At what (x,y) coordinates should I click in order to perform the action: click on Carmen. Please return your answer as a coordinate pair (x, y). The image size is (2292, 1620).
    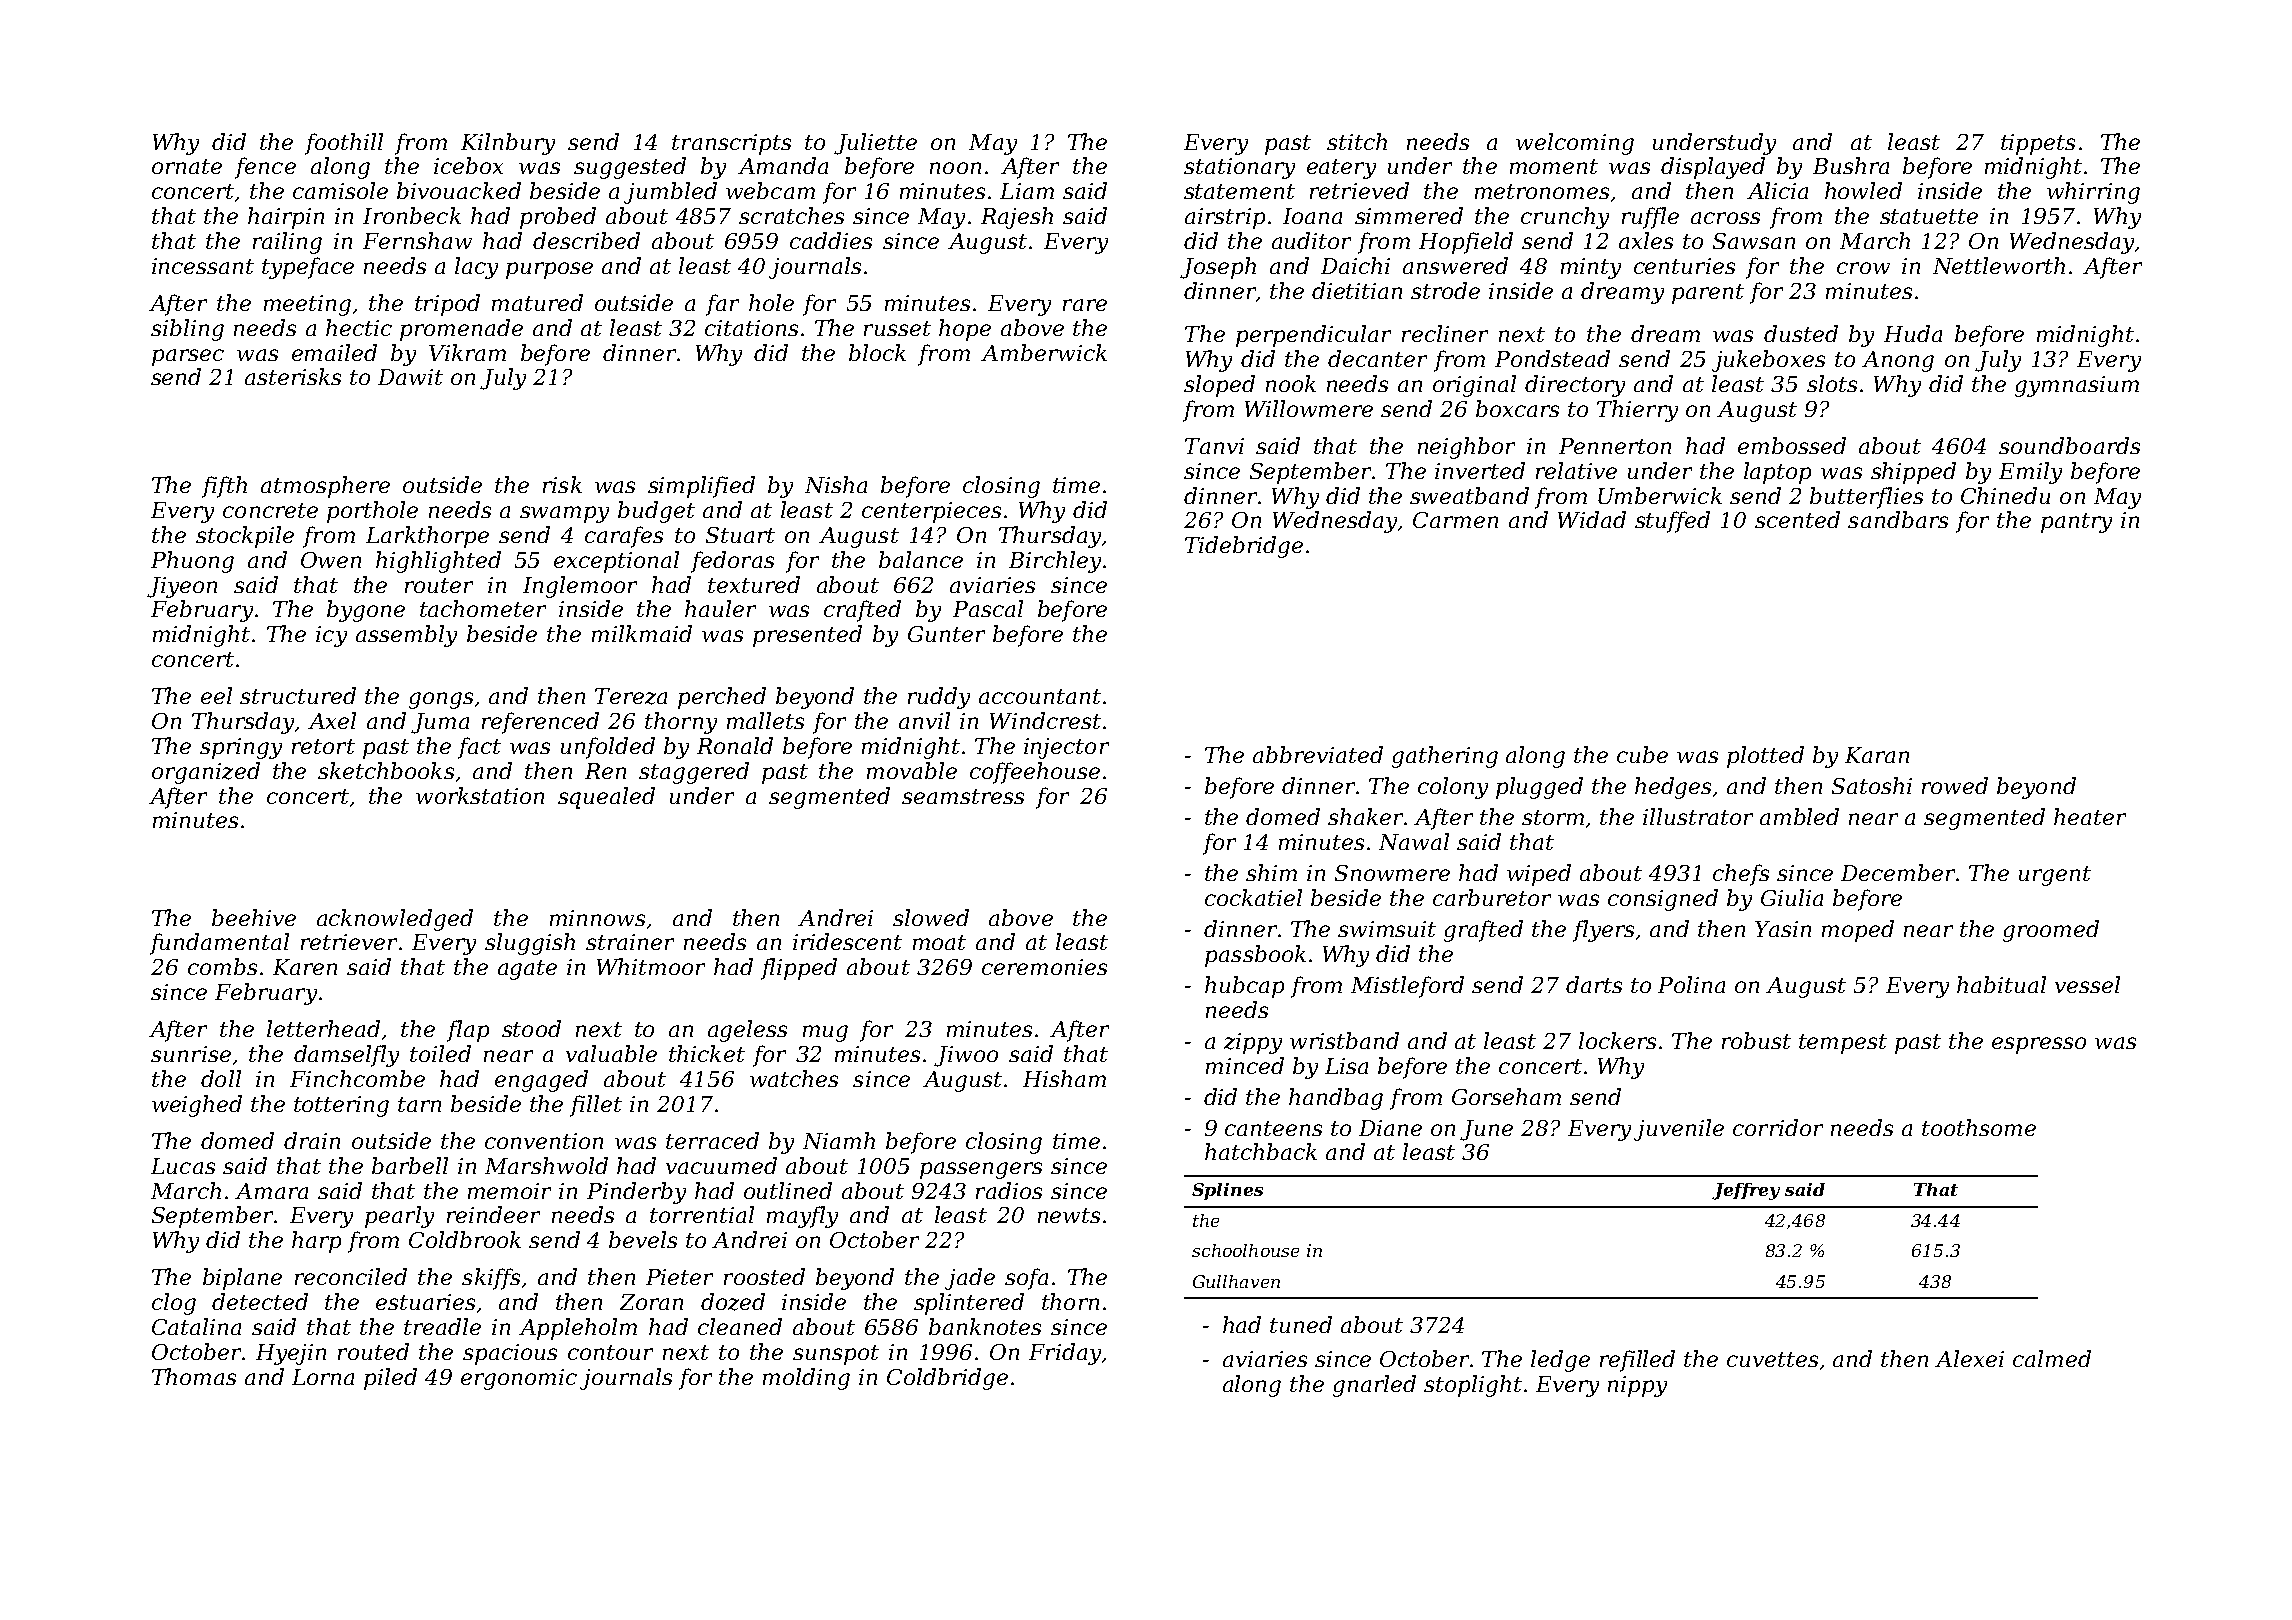
    Looking at the image, I should click on (1455, 520).
